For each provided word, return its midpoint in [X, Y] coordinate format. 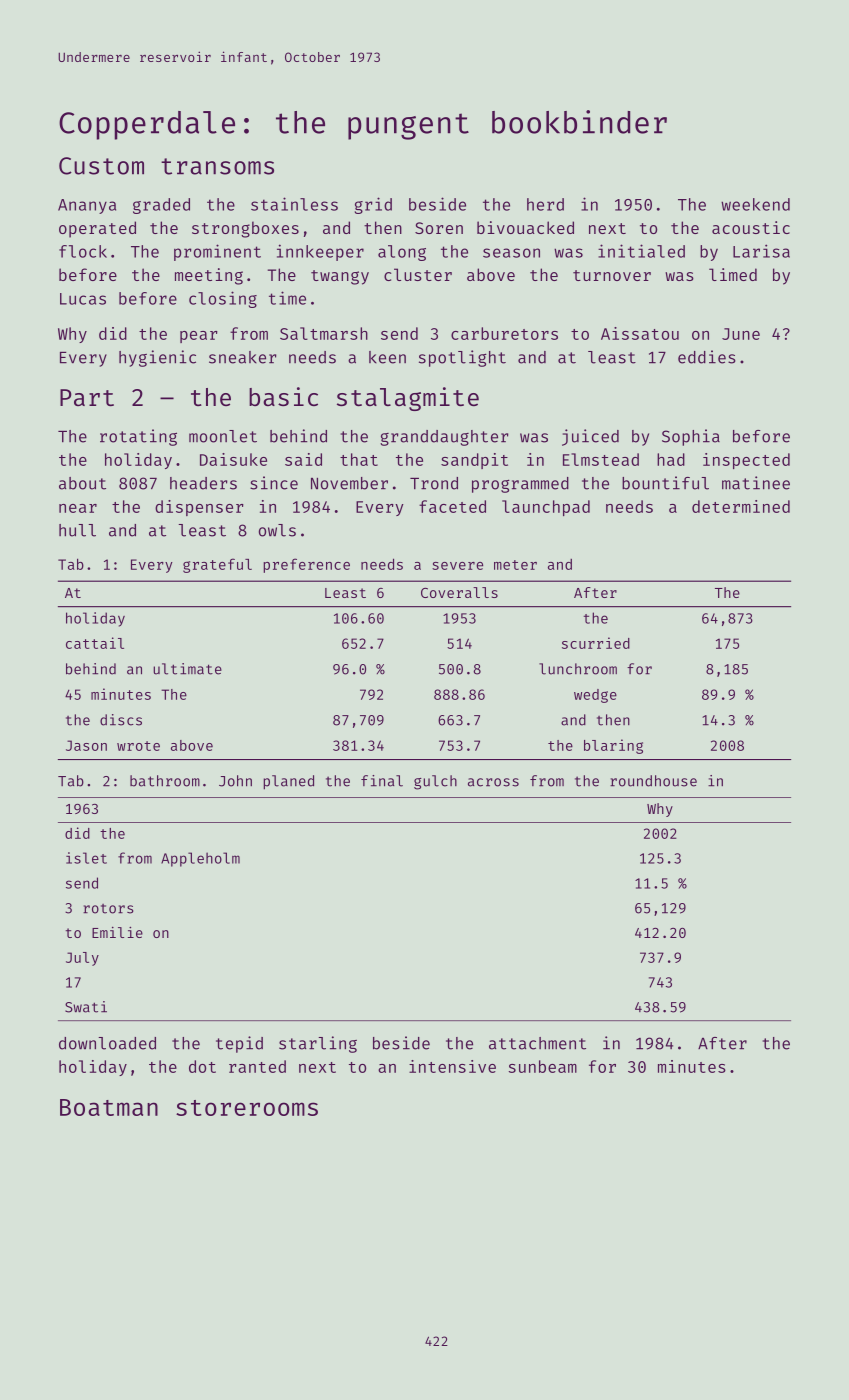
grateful [217, 565]
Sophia [691, 437]
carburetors [504, 333]
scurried [596, 643]
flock [83, 251]
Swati [86, 1007]
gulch [435, 782]
